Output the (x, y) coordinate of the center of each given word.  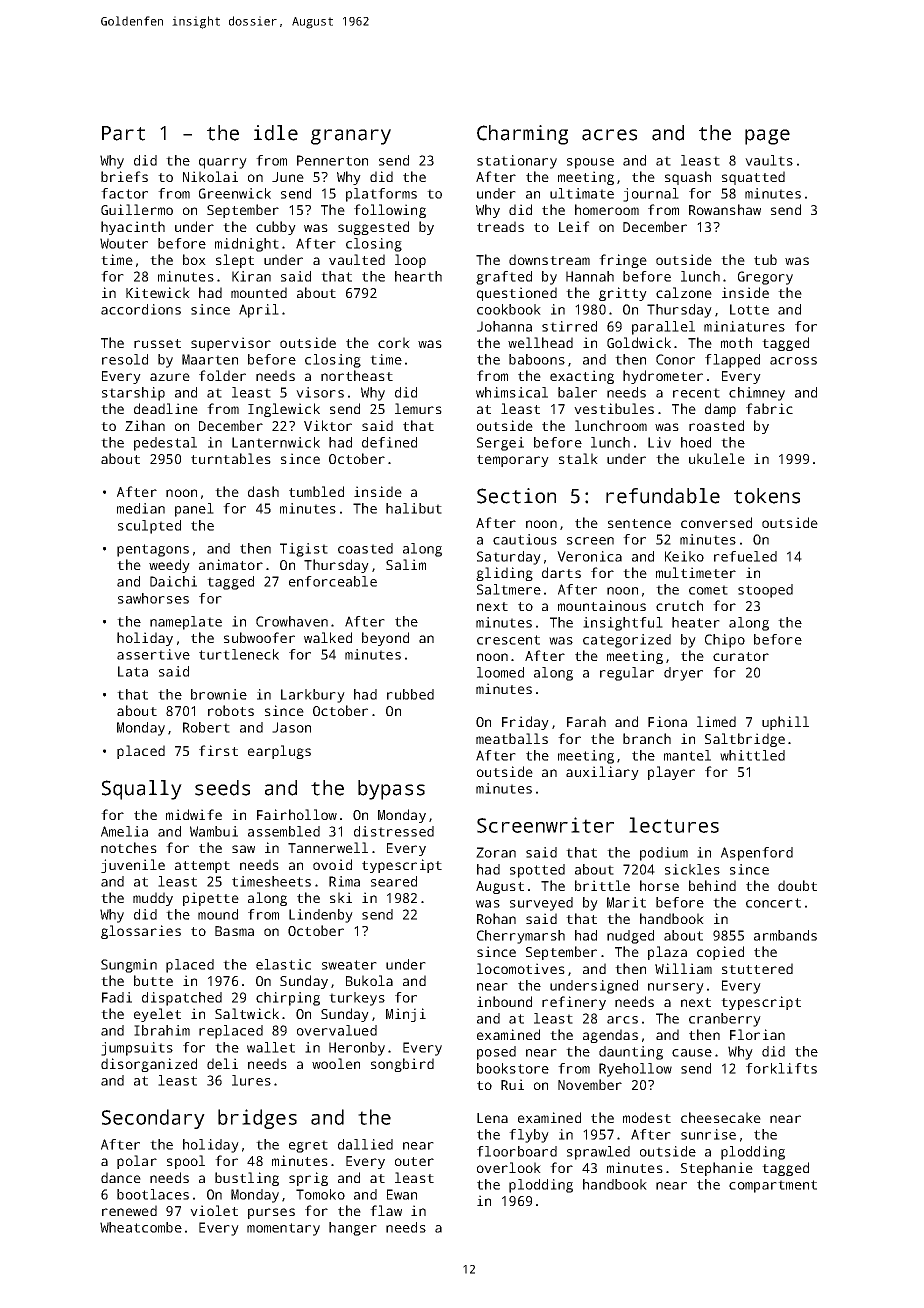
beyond (385, 639)
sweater (349, 965)
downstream (549, 259)
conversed (716, 522)
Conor (675, 359)
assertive (153, 654)
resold (125, 359)
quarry (223, 163)
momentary (283, 1229)
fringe (623, 261)
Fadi (117, 997)
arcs (622, 1020)
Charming (522, 135)
